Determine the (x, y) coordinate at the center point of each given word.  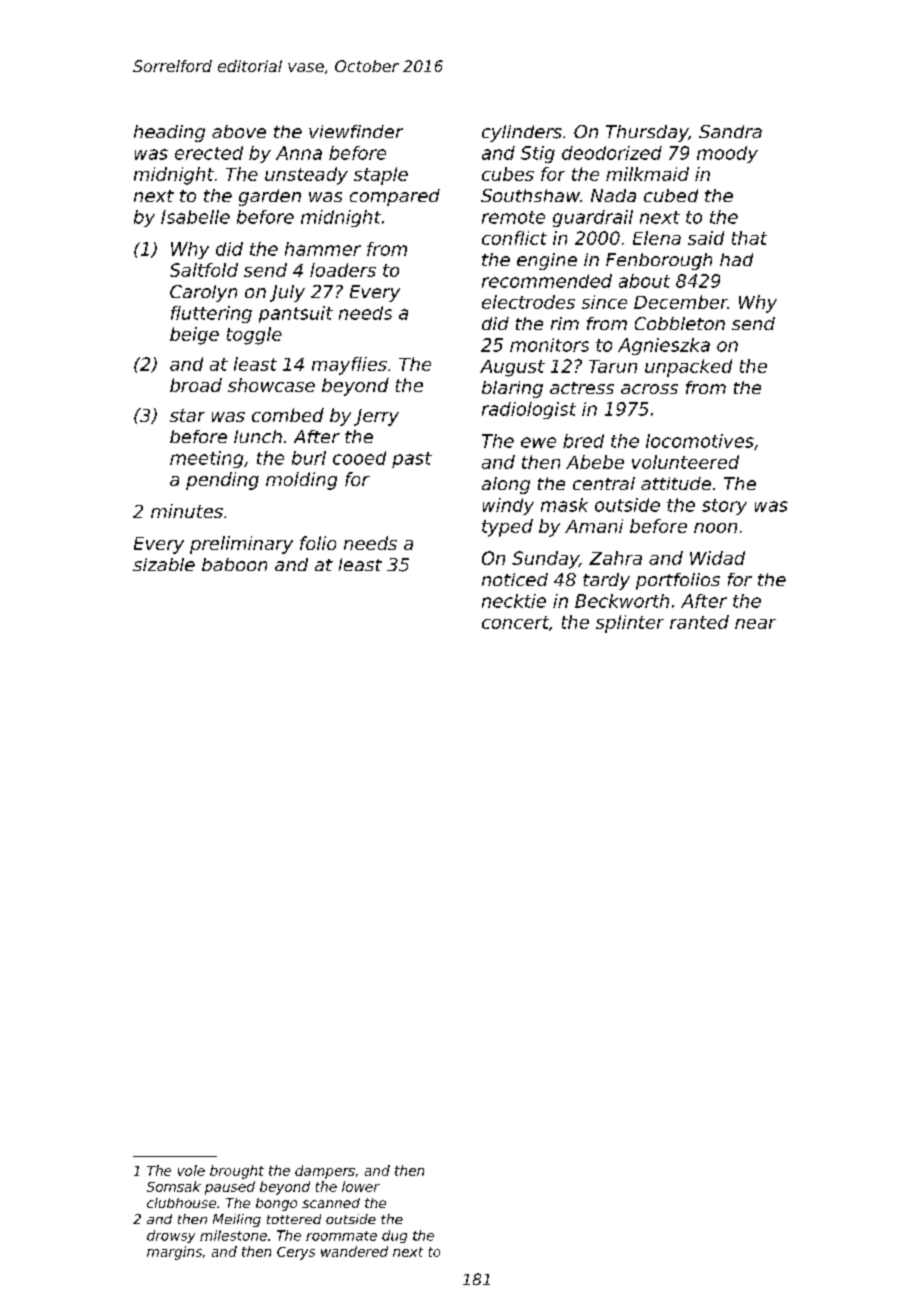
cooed (359, 458)
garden (270, 197)
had (736, 259)
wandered (354, 1251)
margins (174, 1253)
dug (394, 1236)
